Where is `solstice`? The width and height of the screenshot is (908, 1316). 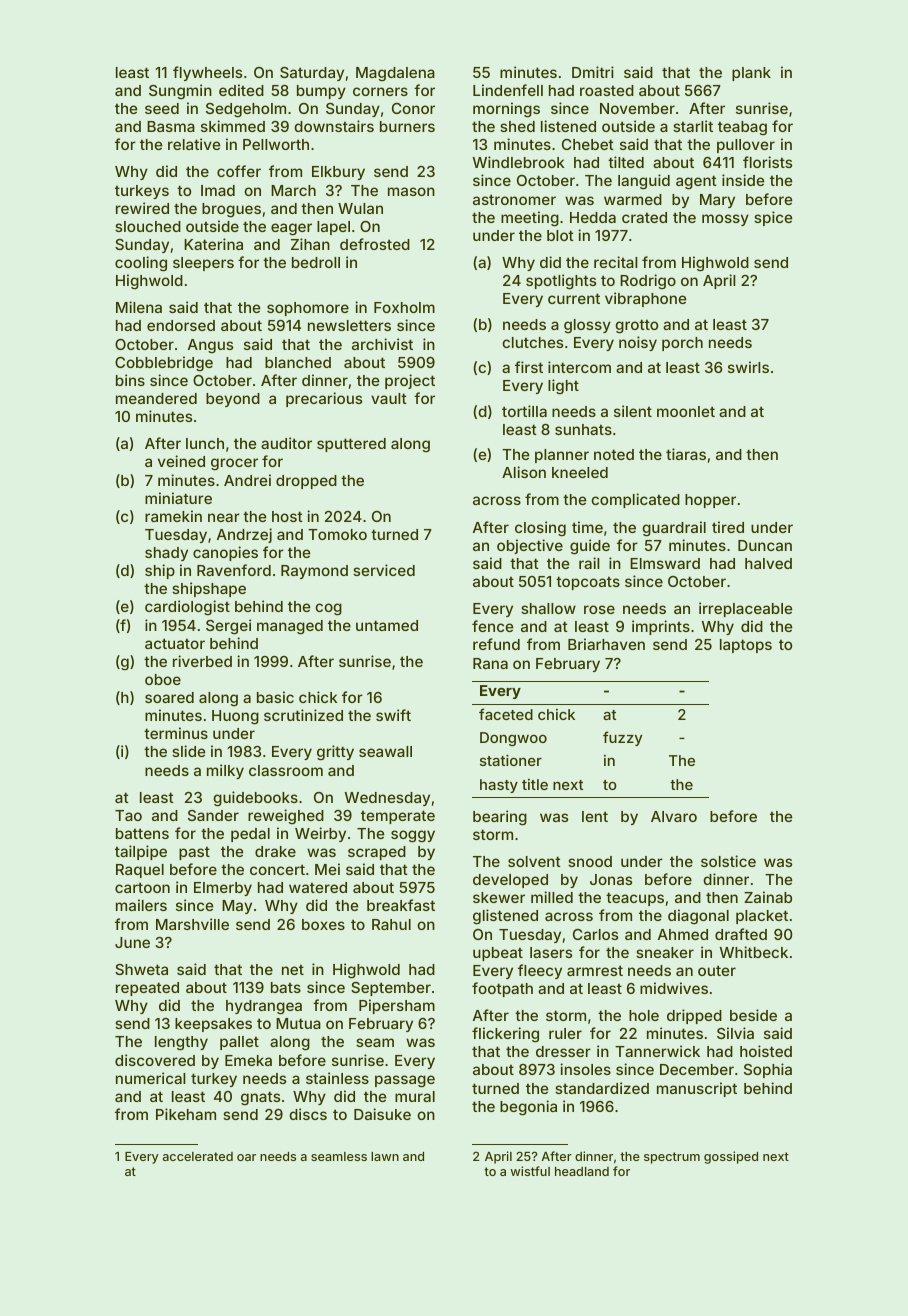 solstice is located at coordinates (728, 861).
